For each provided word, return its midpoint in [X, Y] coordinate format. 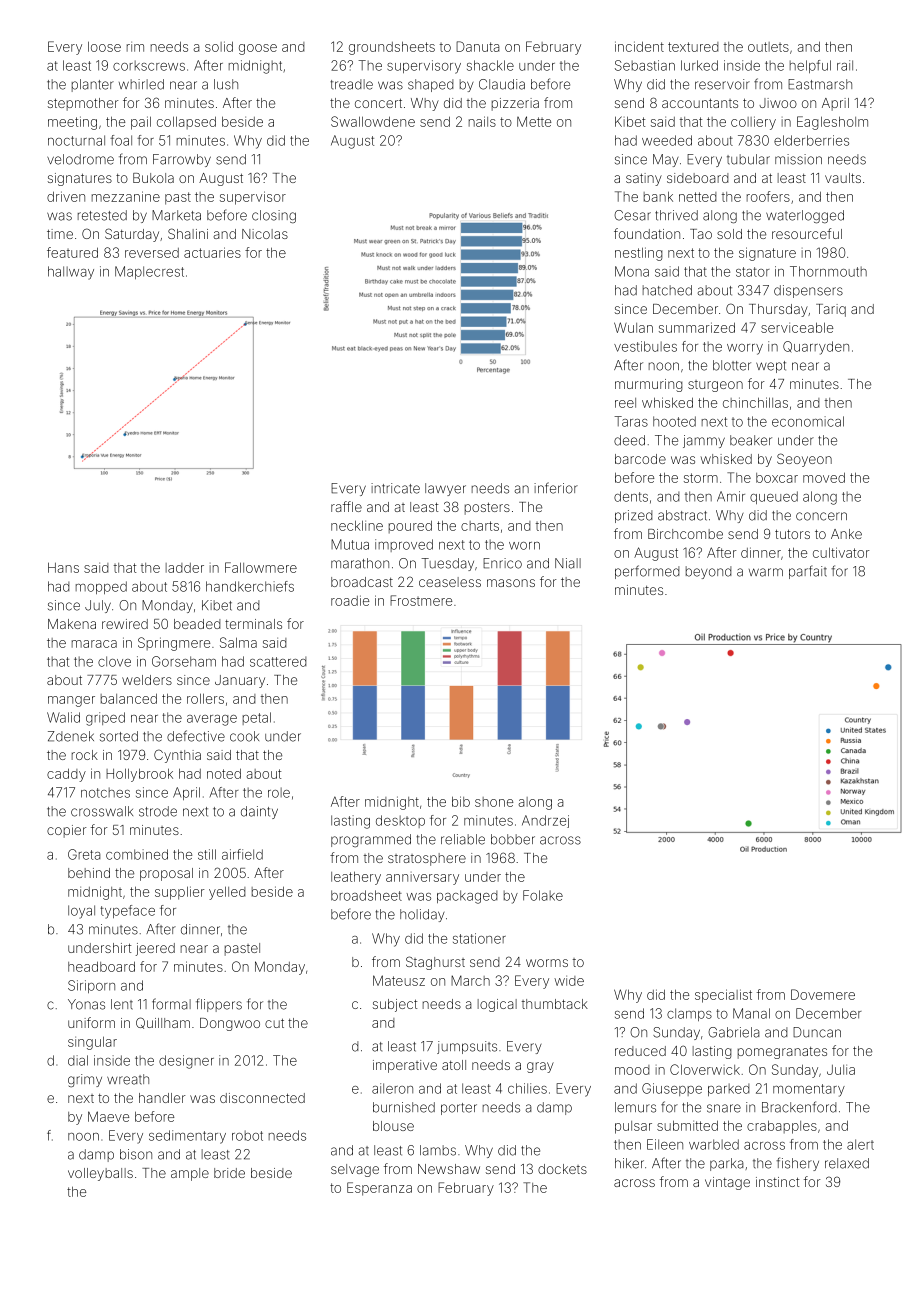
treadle [351, 84]
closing [274, 216]
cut [274, 1023]
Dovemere [823, 994]
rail [845, 65]
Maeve [108, 1116]
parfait [808, 572]
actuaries [212, 252]
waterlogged [805, 217]
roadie [350, 600]
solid [219, 46]
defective [196, 736]
